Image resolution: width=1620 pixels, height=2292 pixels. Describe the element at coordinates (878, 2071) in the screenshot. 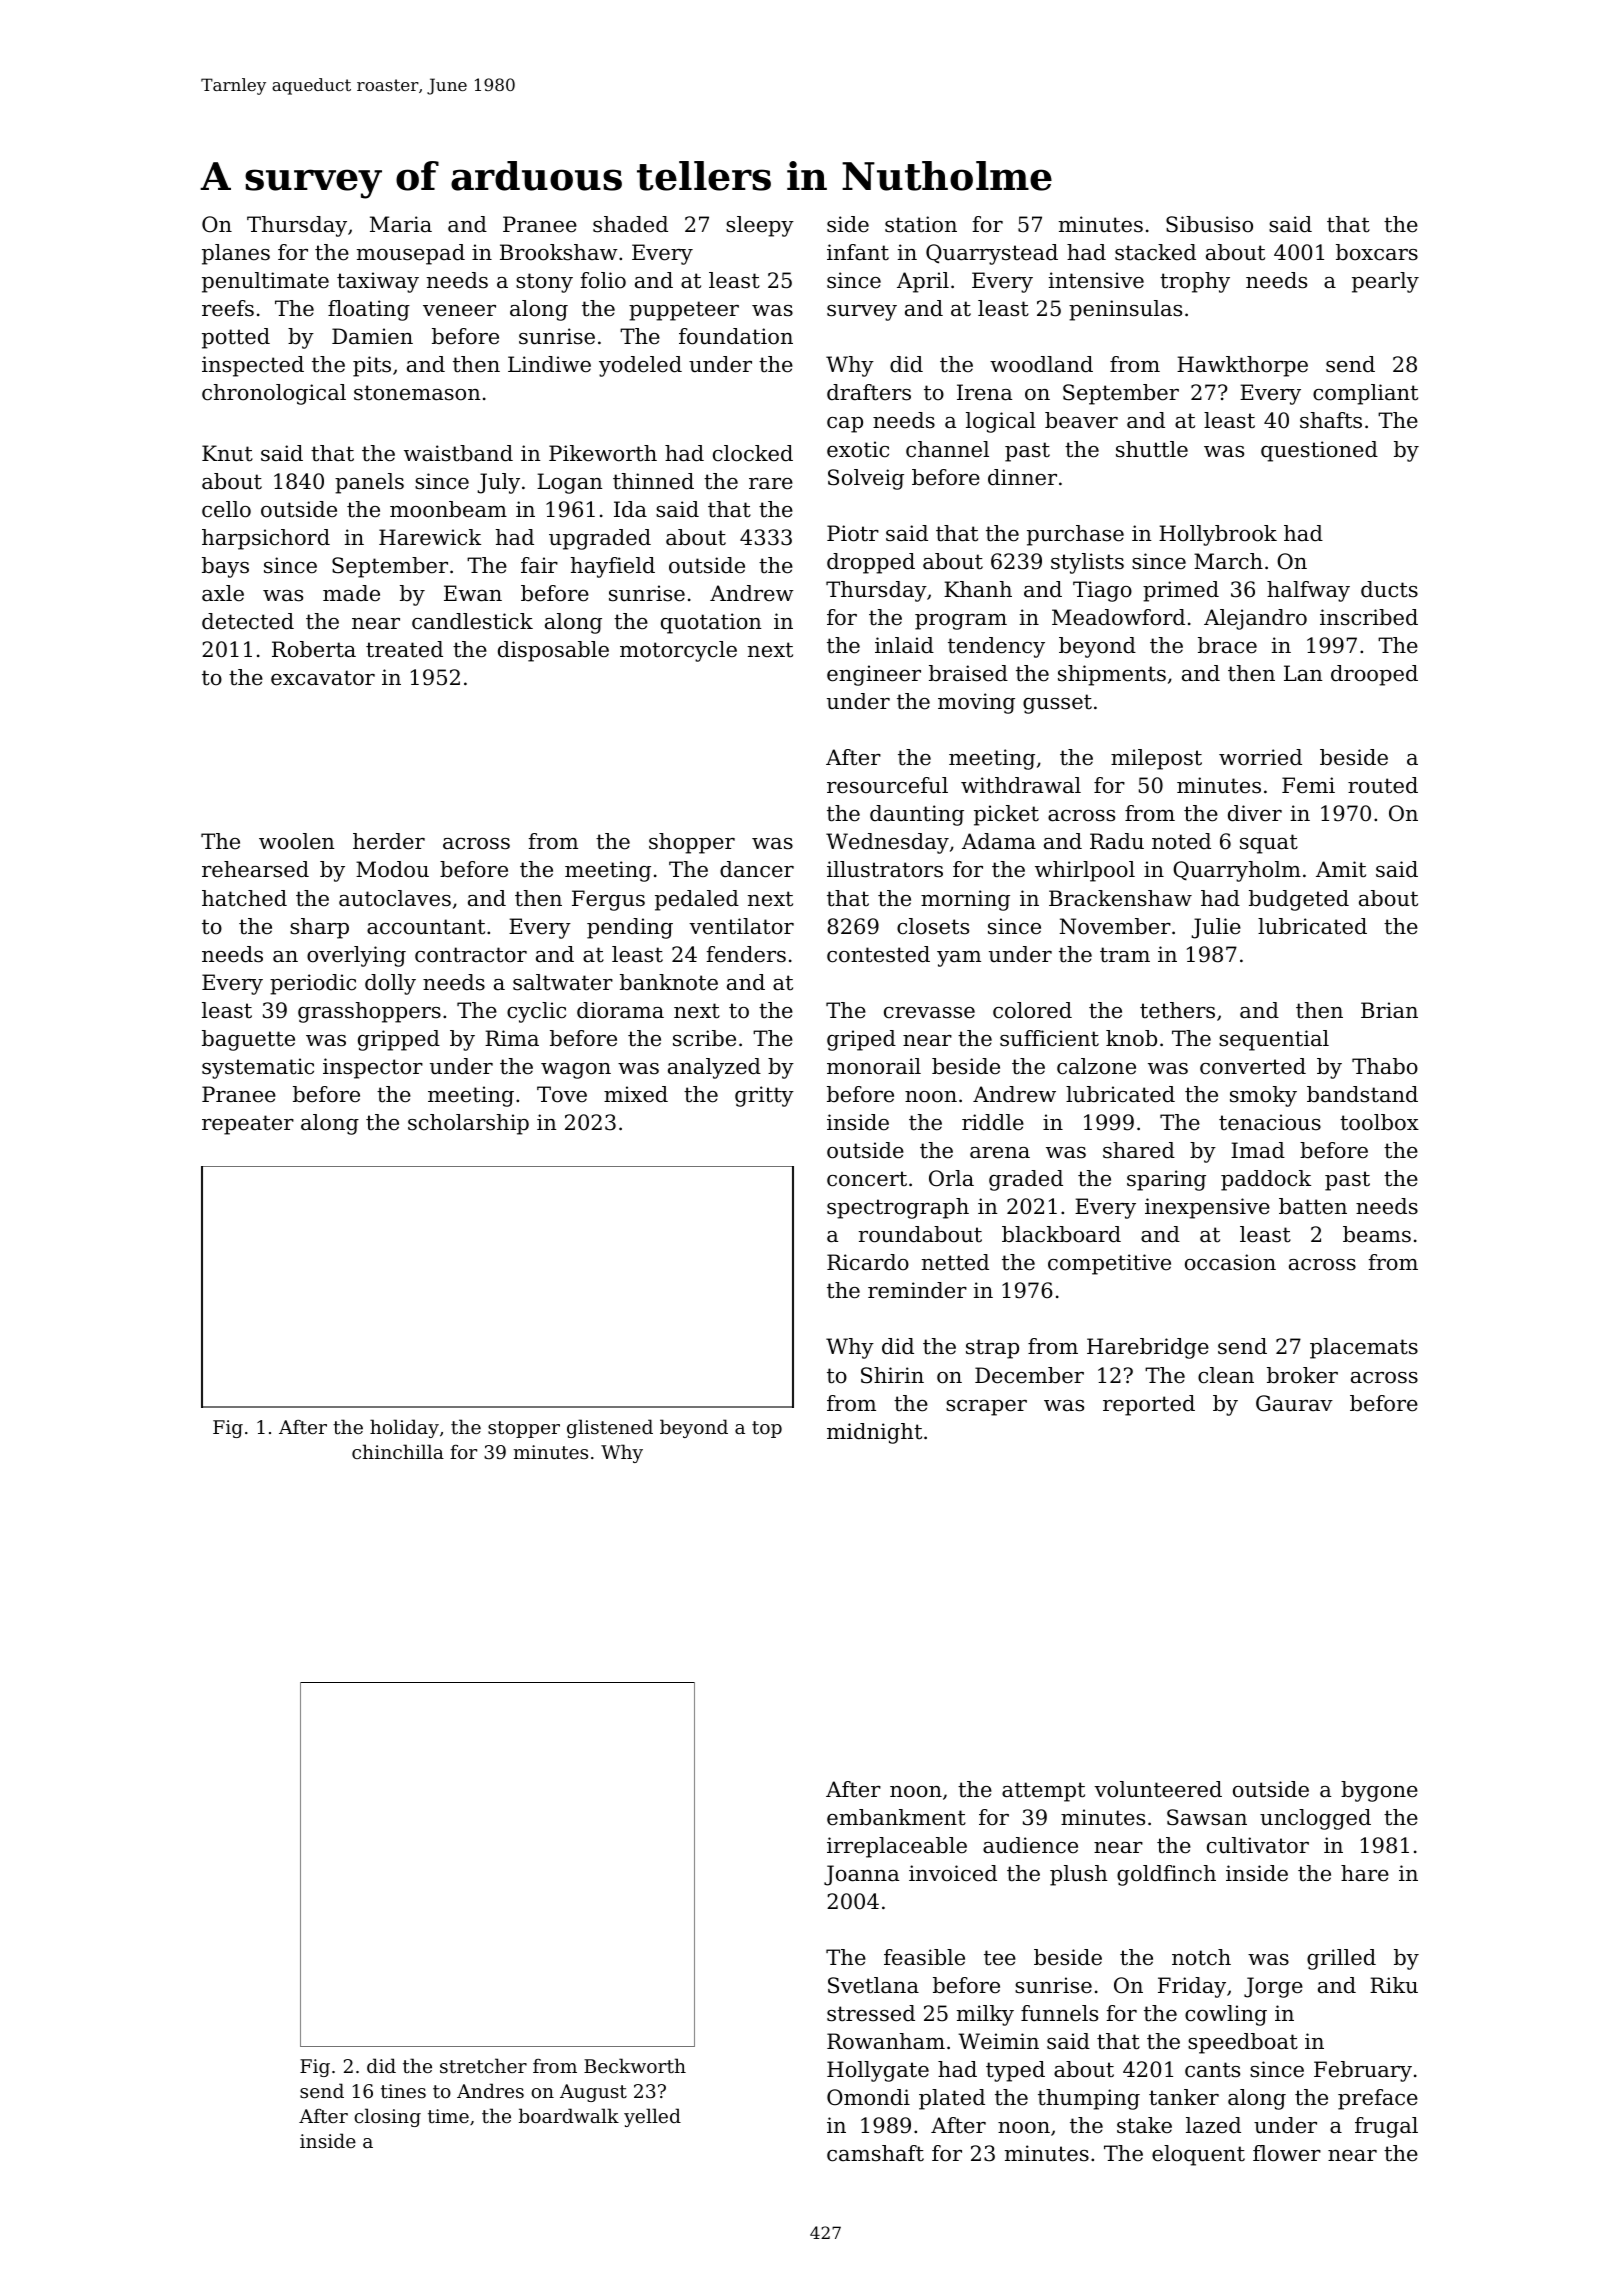

I see `Hollygate` at that location.
